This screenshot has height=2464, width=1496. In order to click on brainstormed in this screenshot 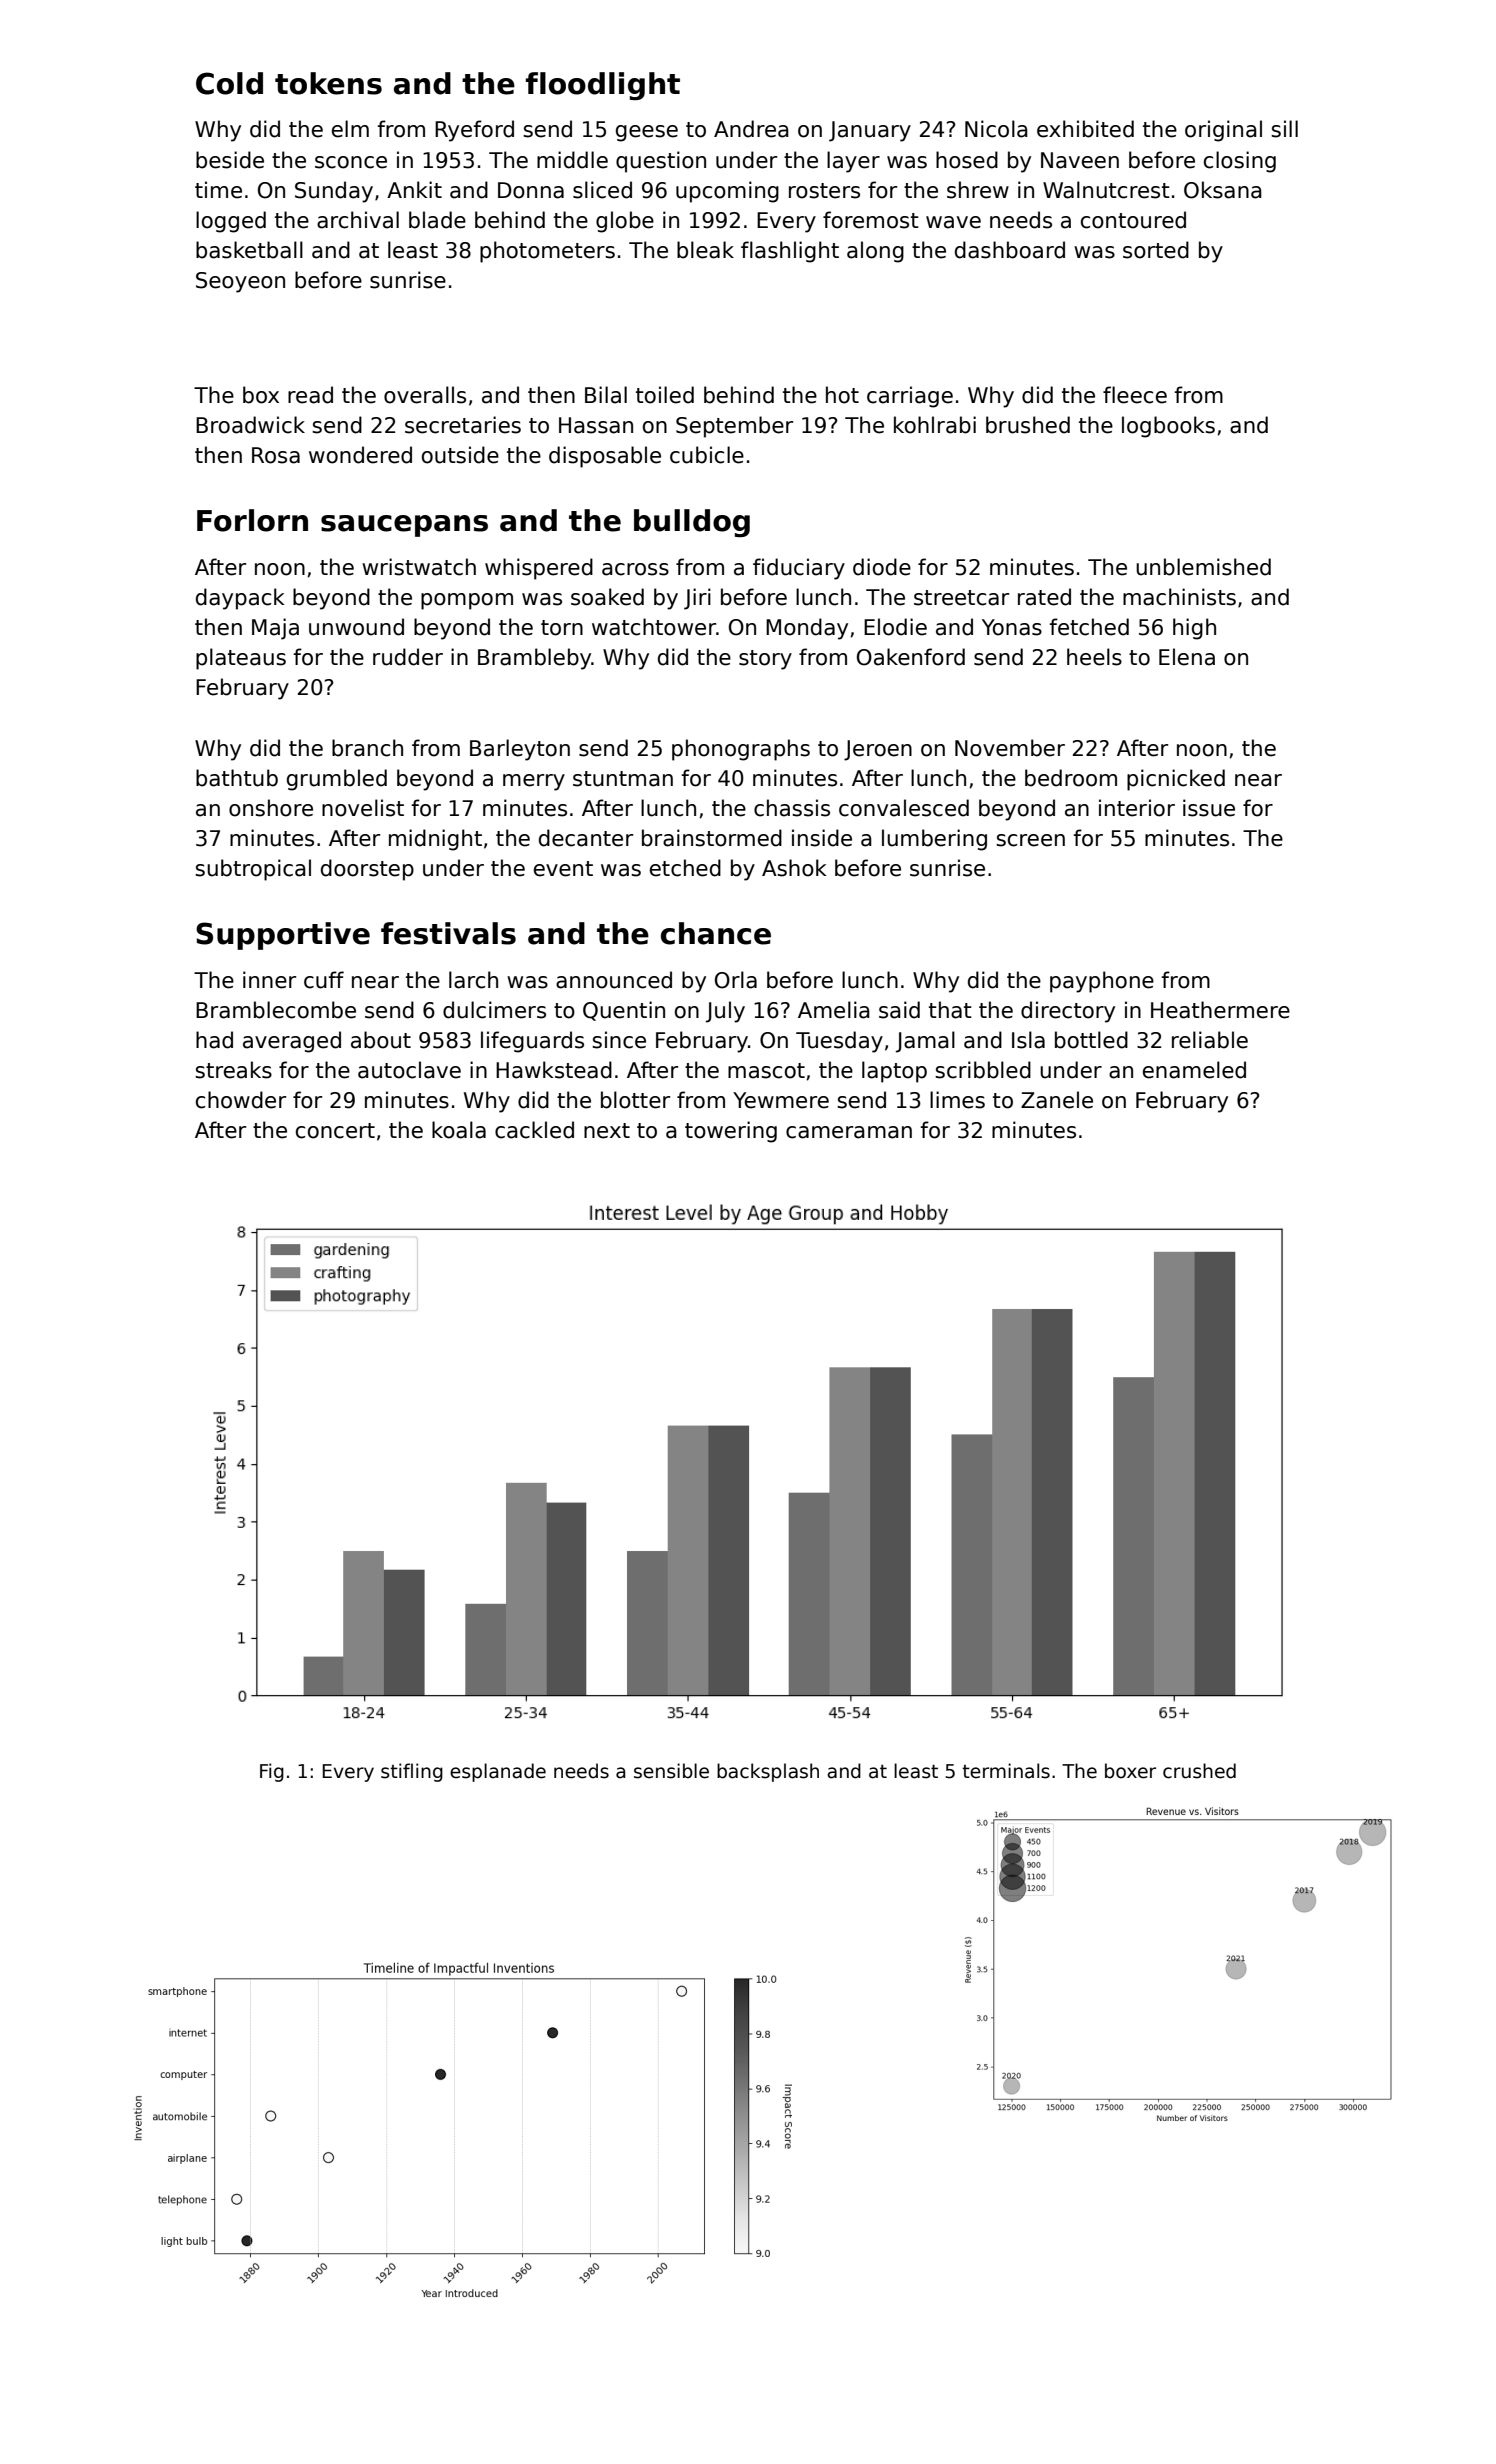, I will do `click(712, 838)`.
